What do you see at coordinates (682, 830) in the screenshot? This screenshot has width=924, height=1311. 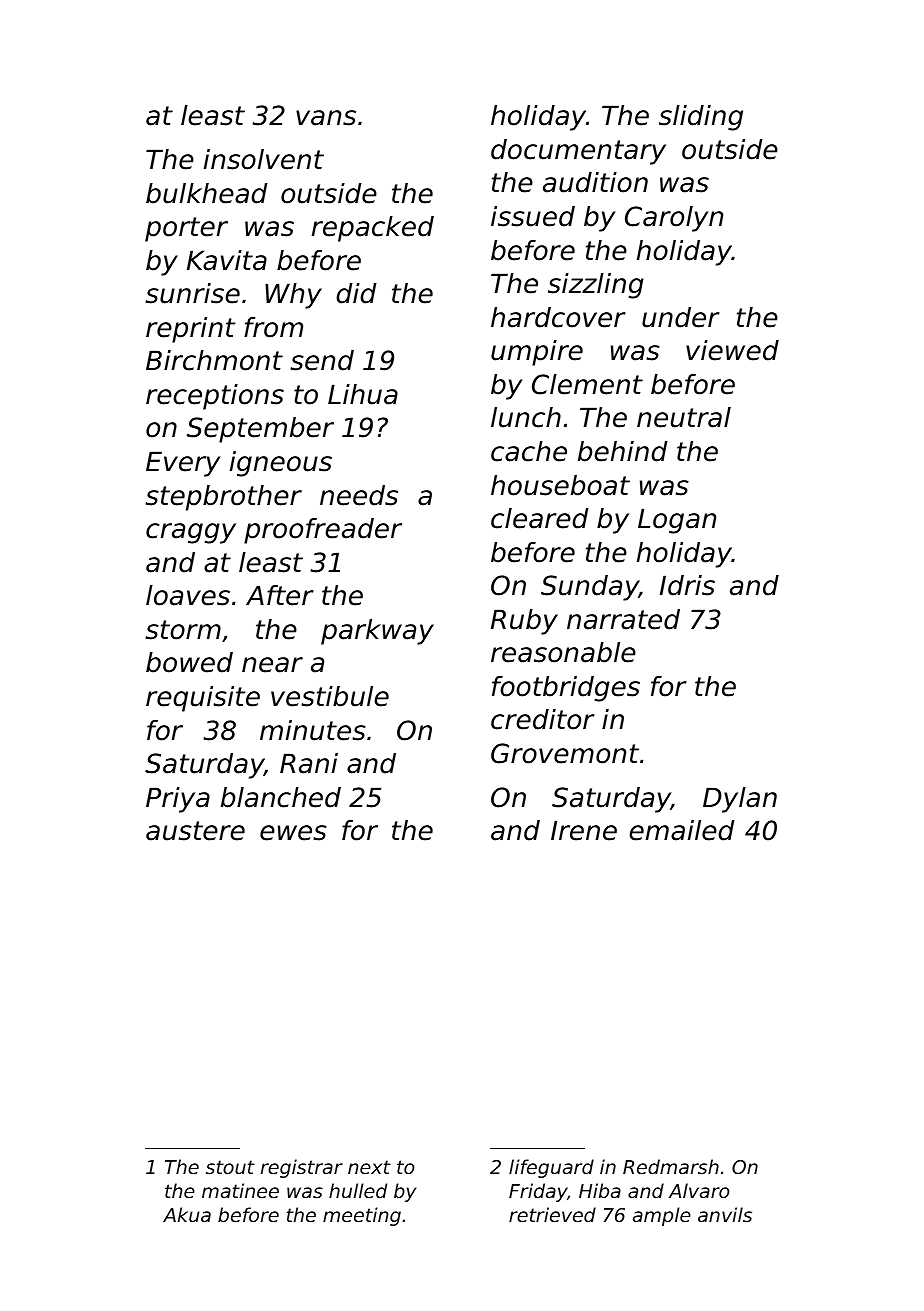 I see `emailed` at bounding box center [682, 830].
